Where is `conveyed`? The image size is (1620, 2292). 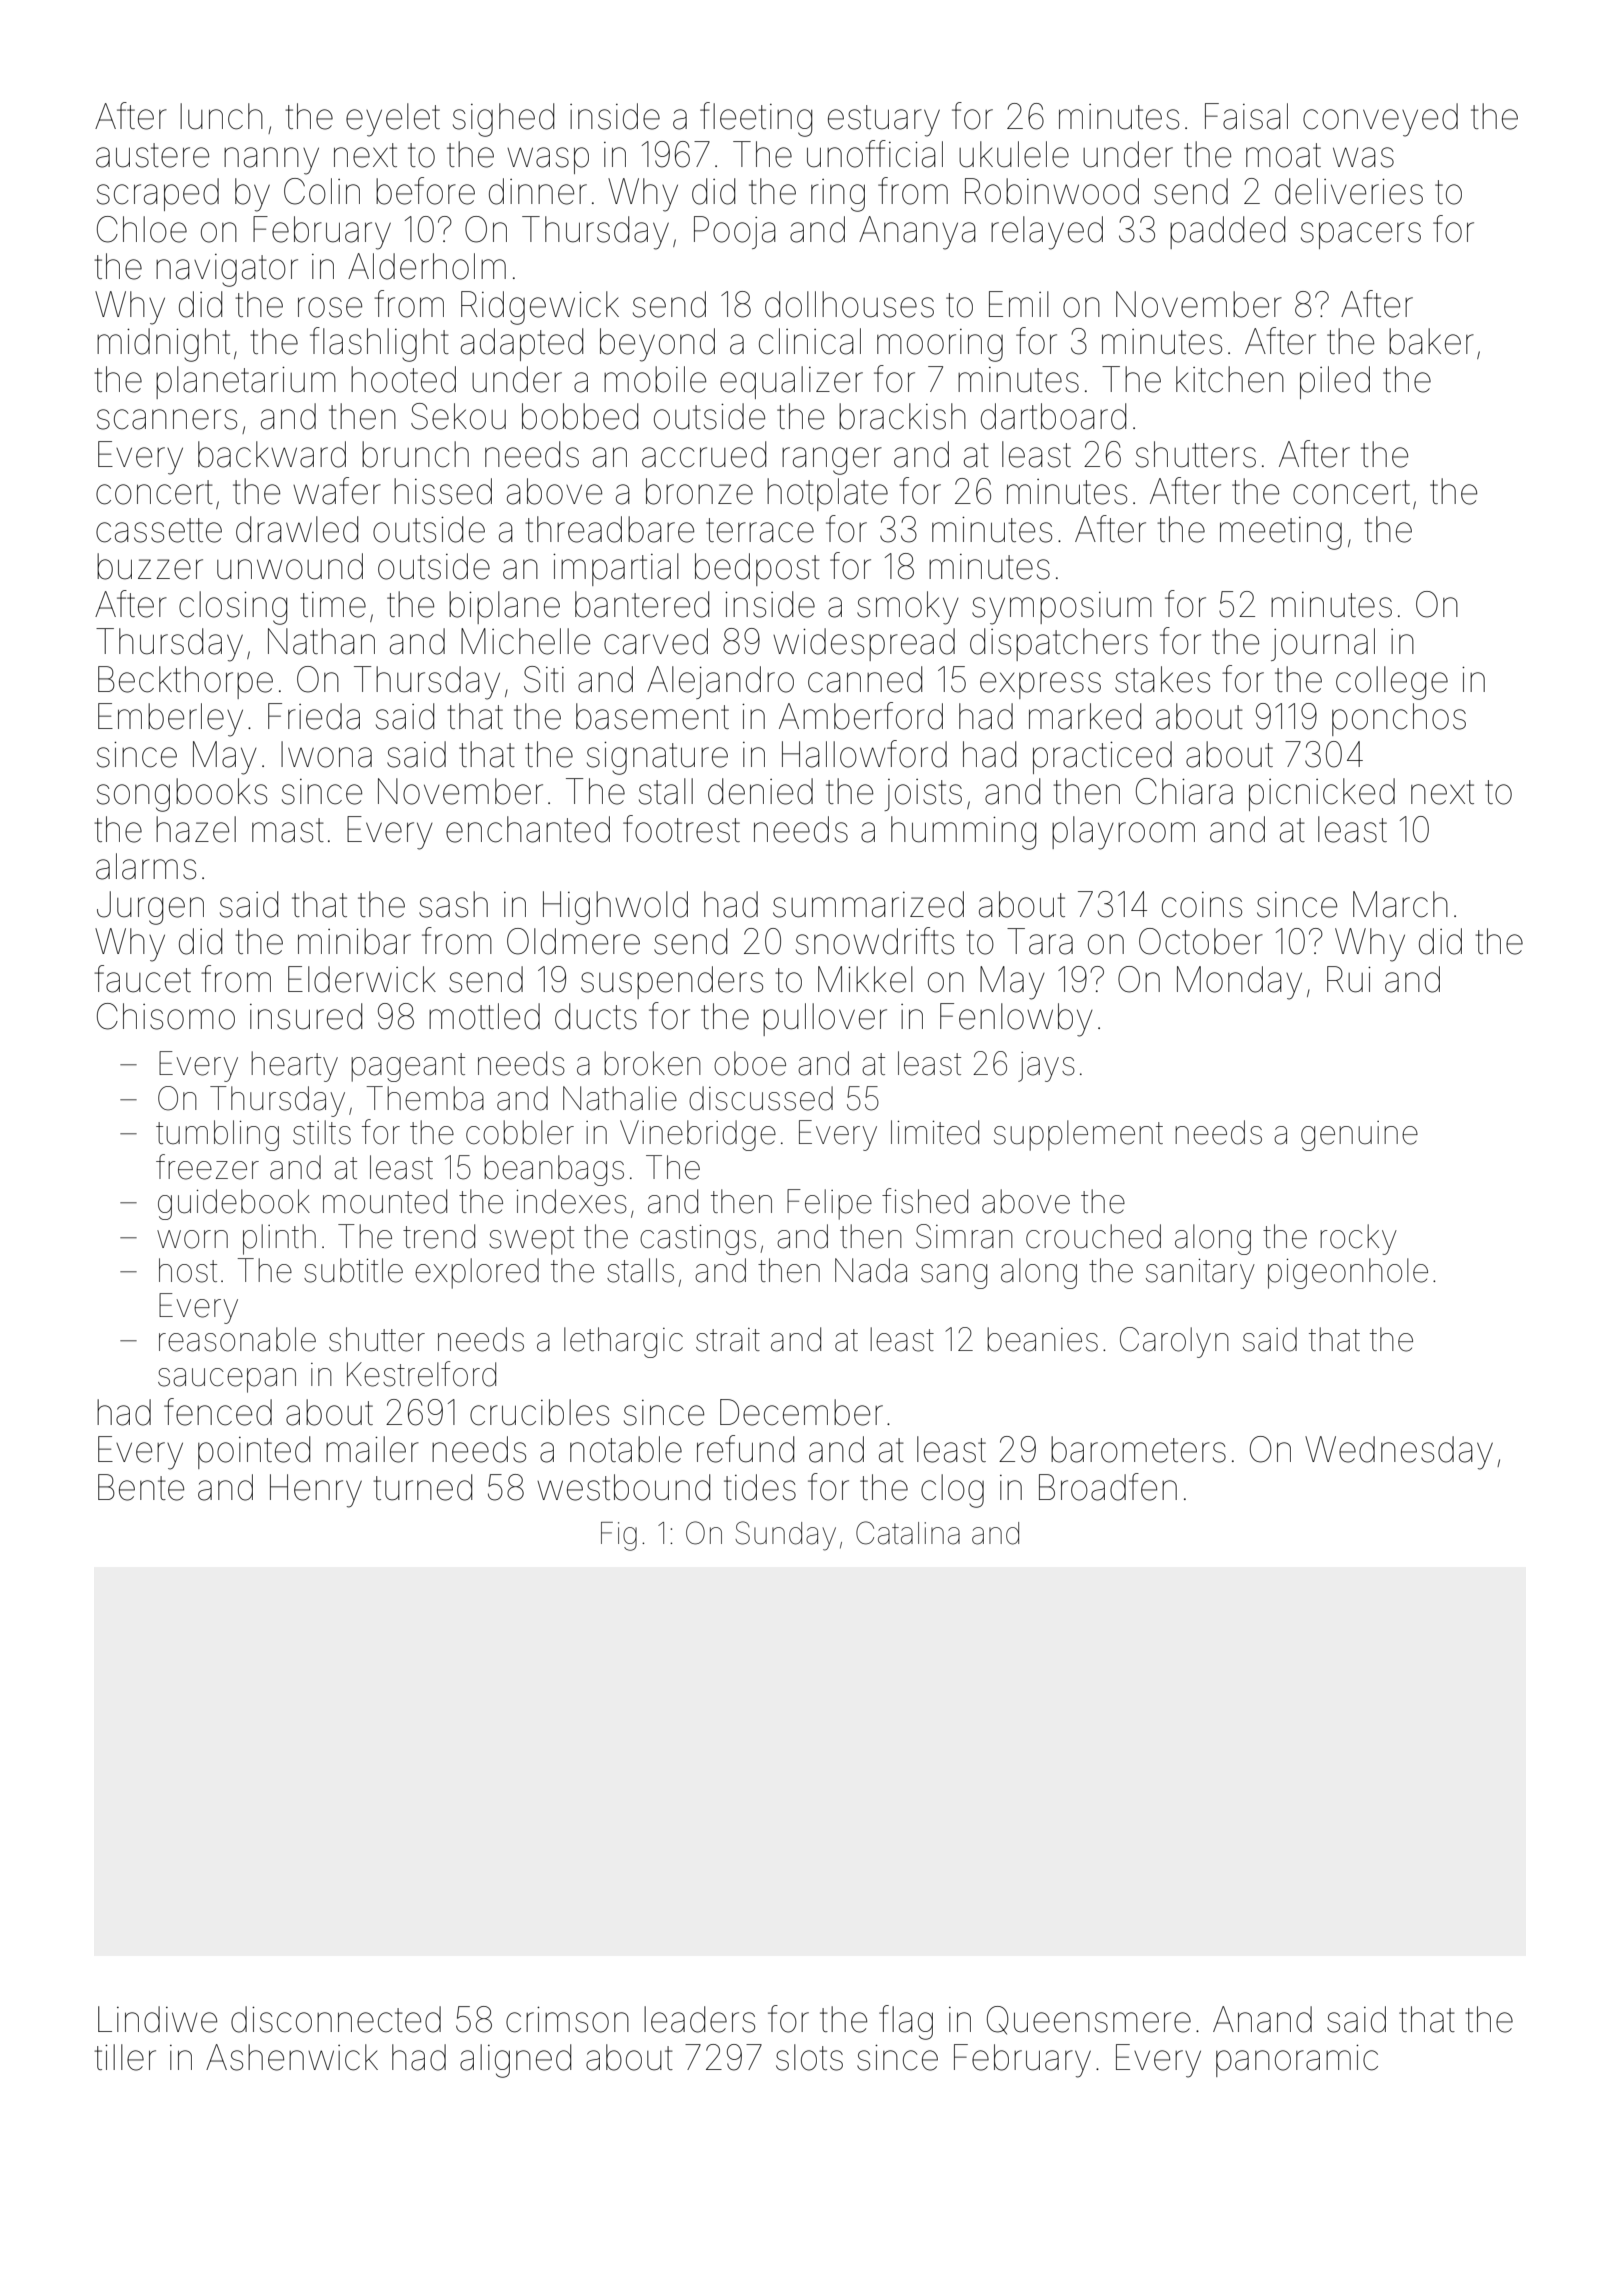 conveyed is located at coordinates (1380, 120).
